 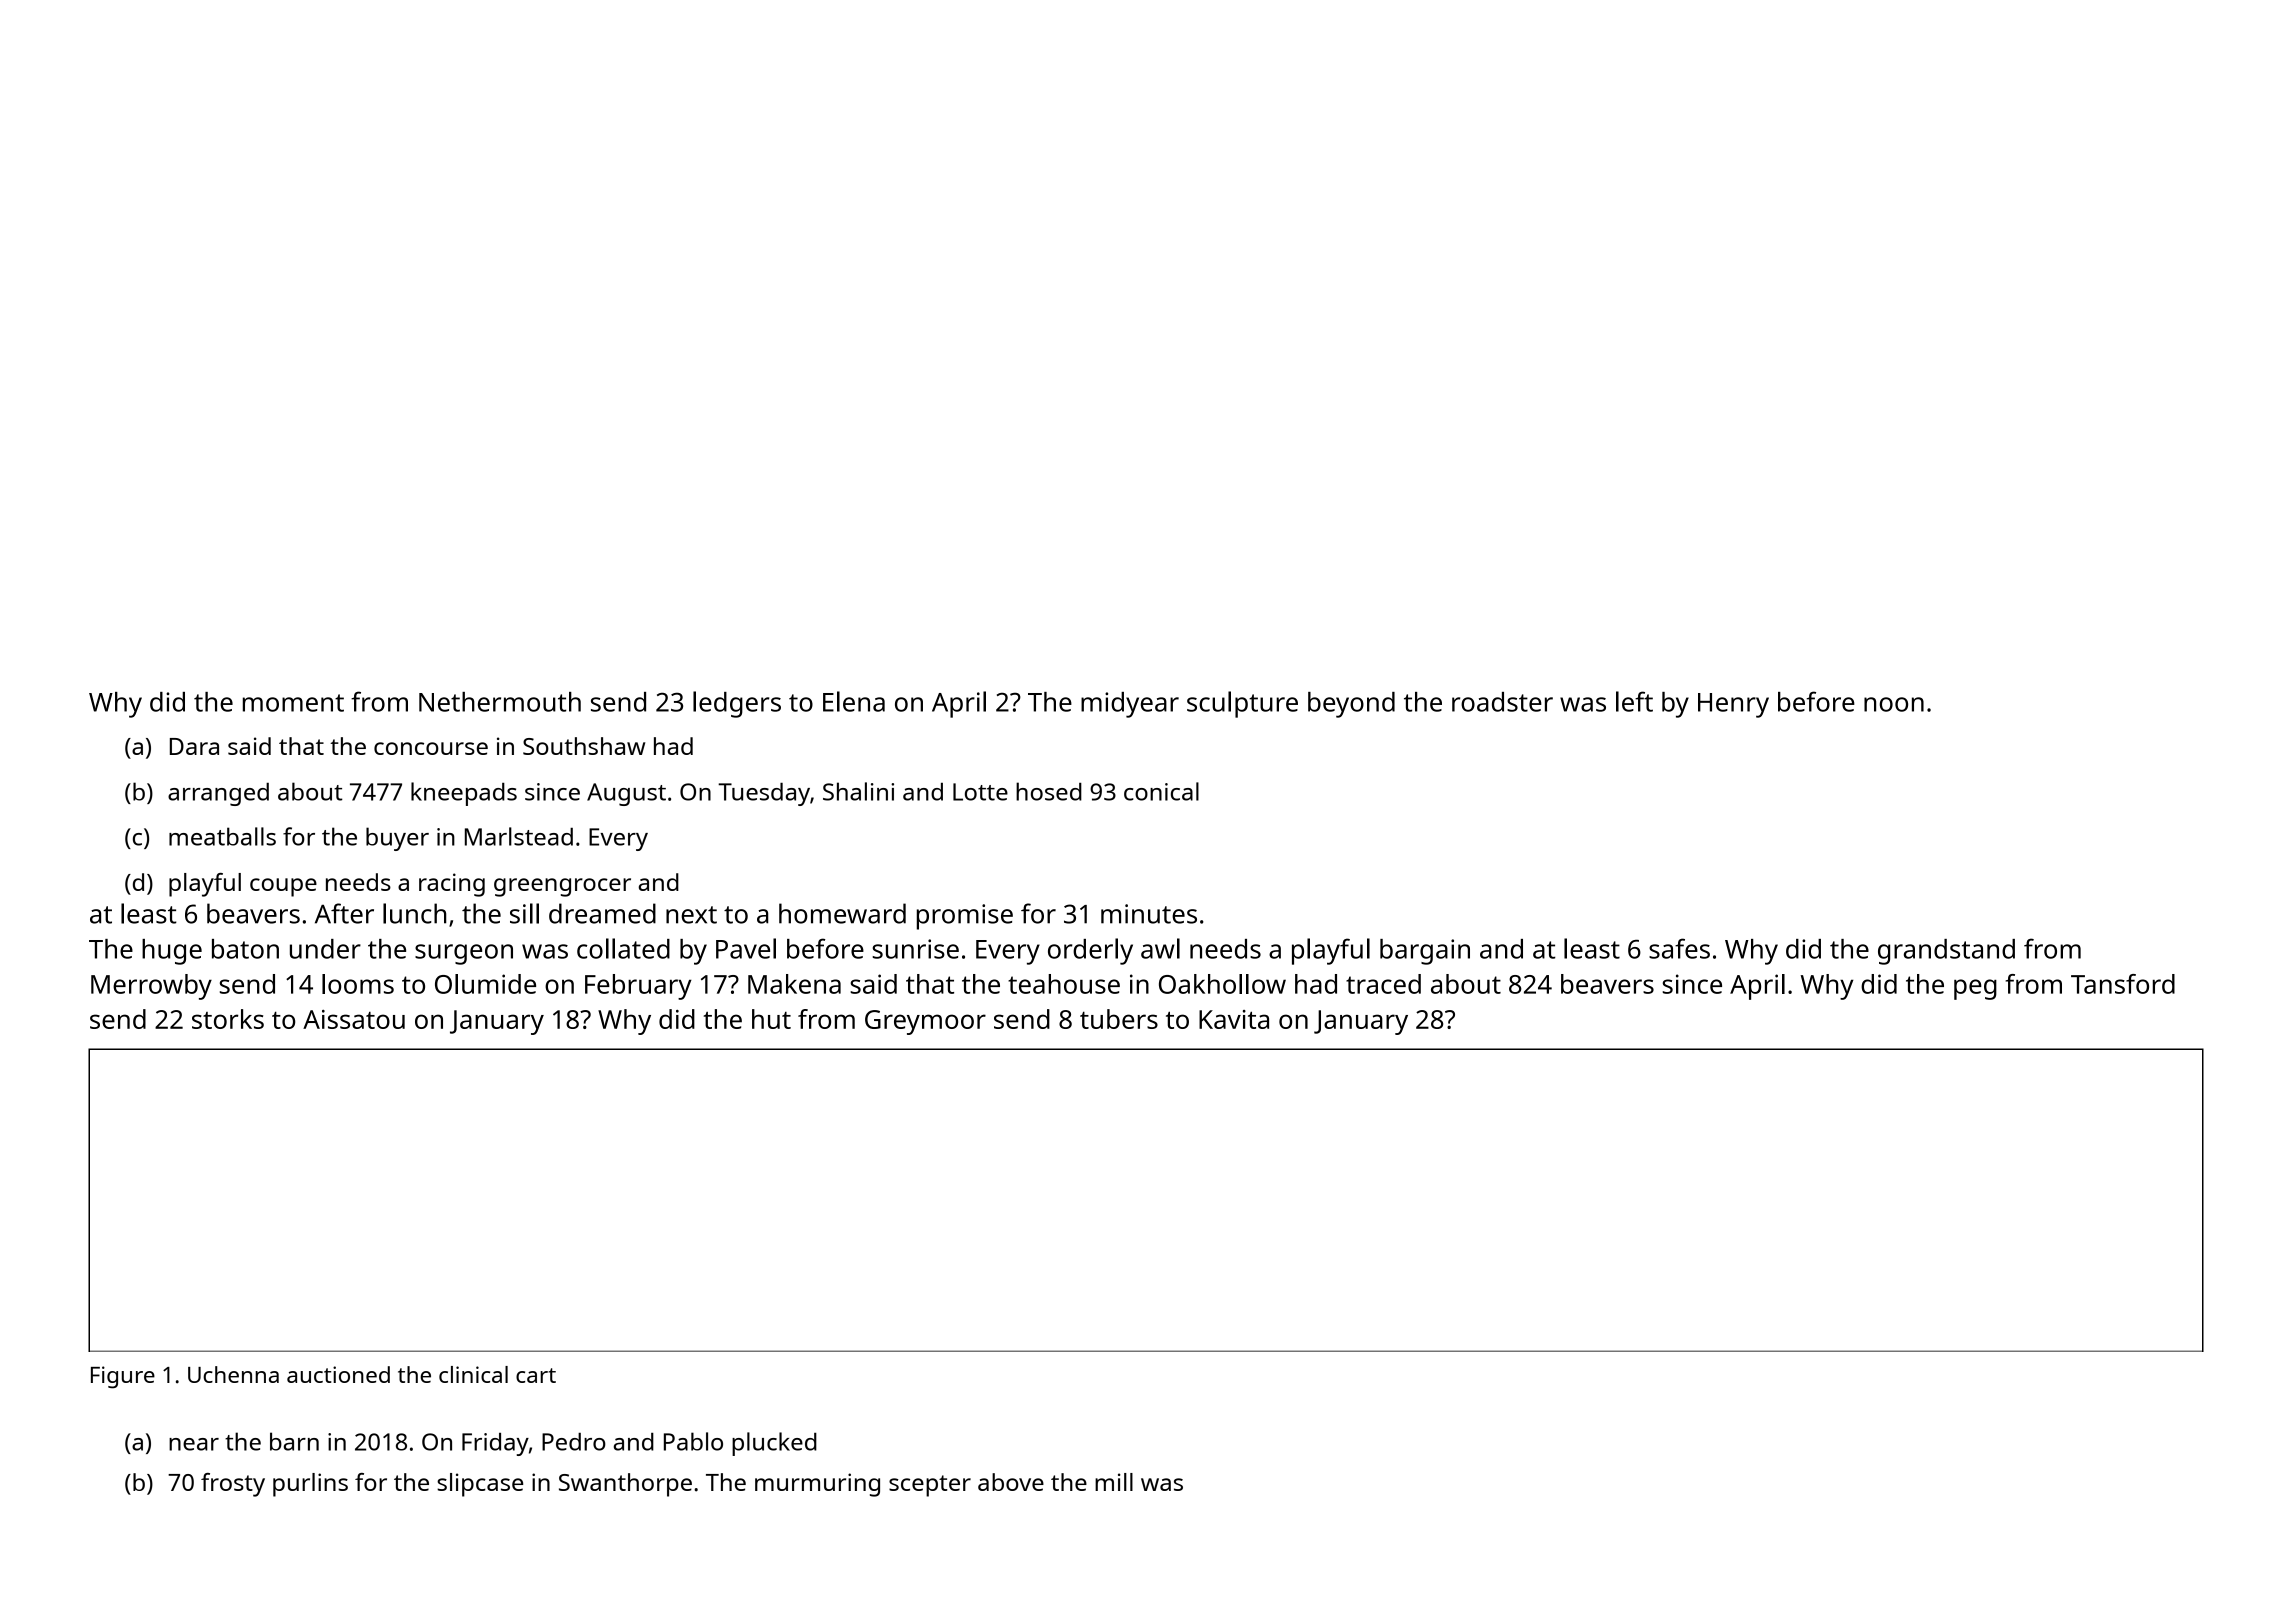 What do you see at coordinates (354, 1019) in the screenshot?
I see `Aissatou` at bounding box center [354, 1019].
